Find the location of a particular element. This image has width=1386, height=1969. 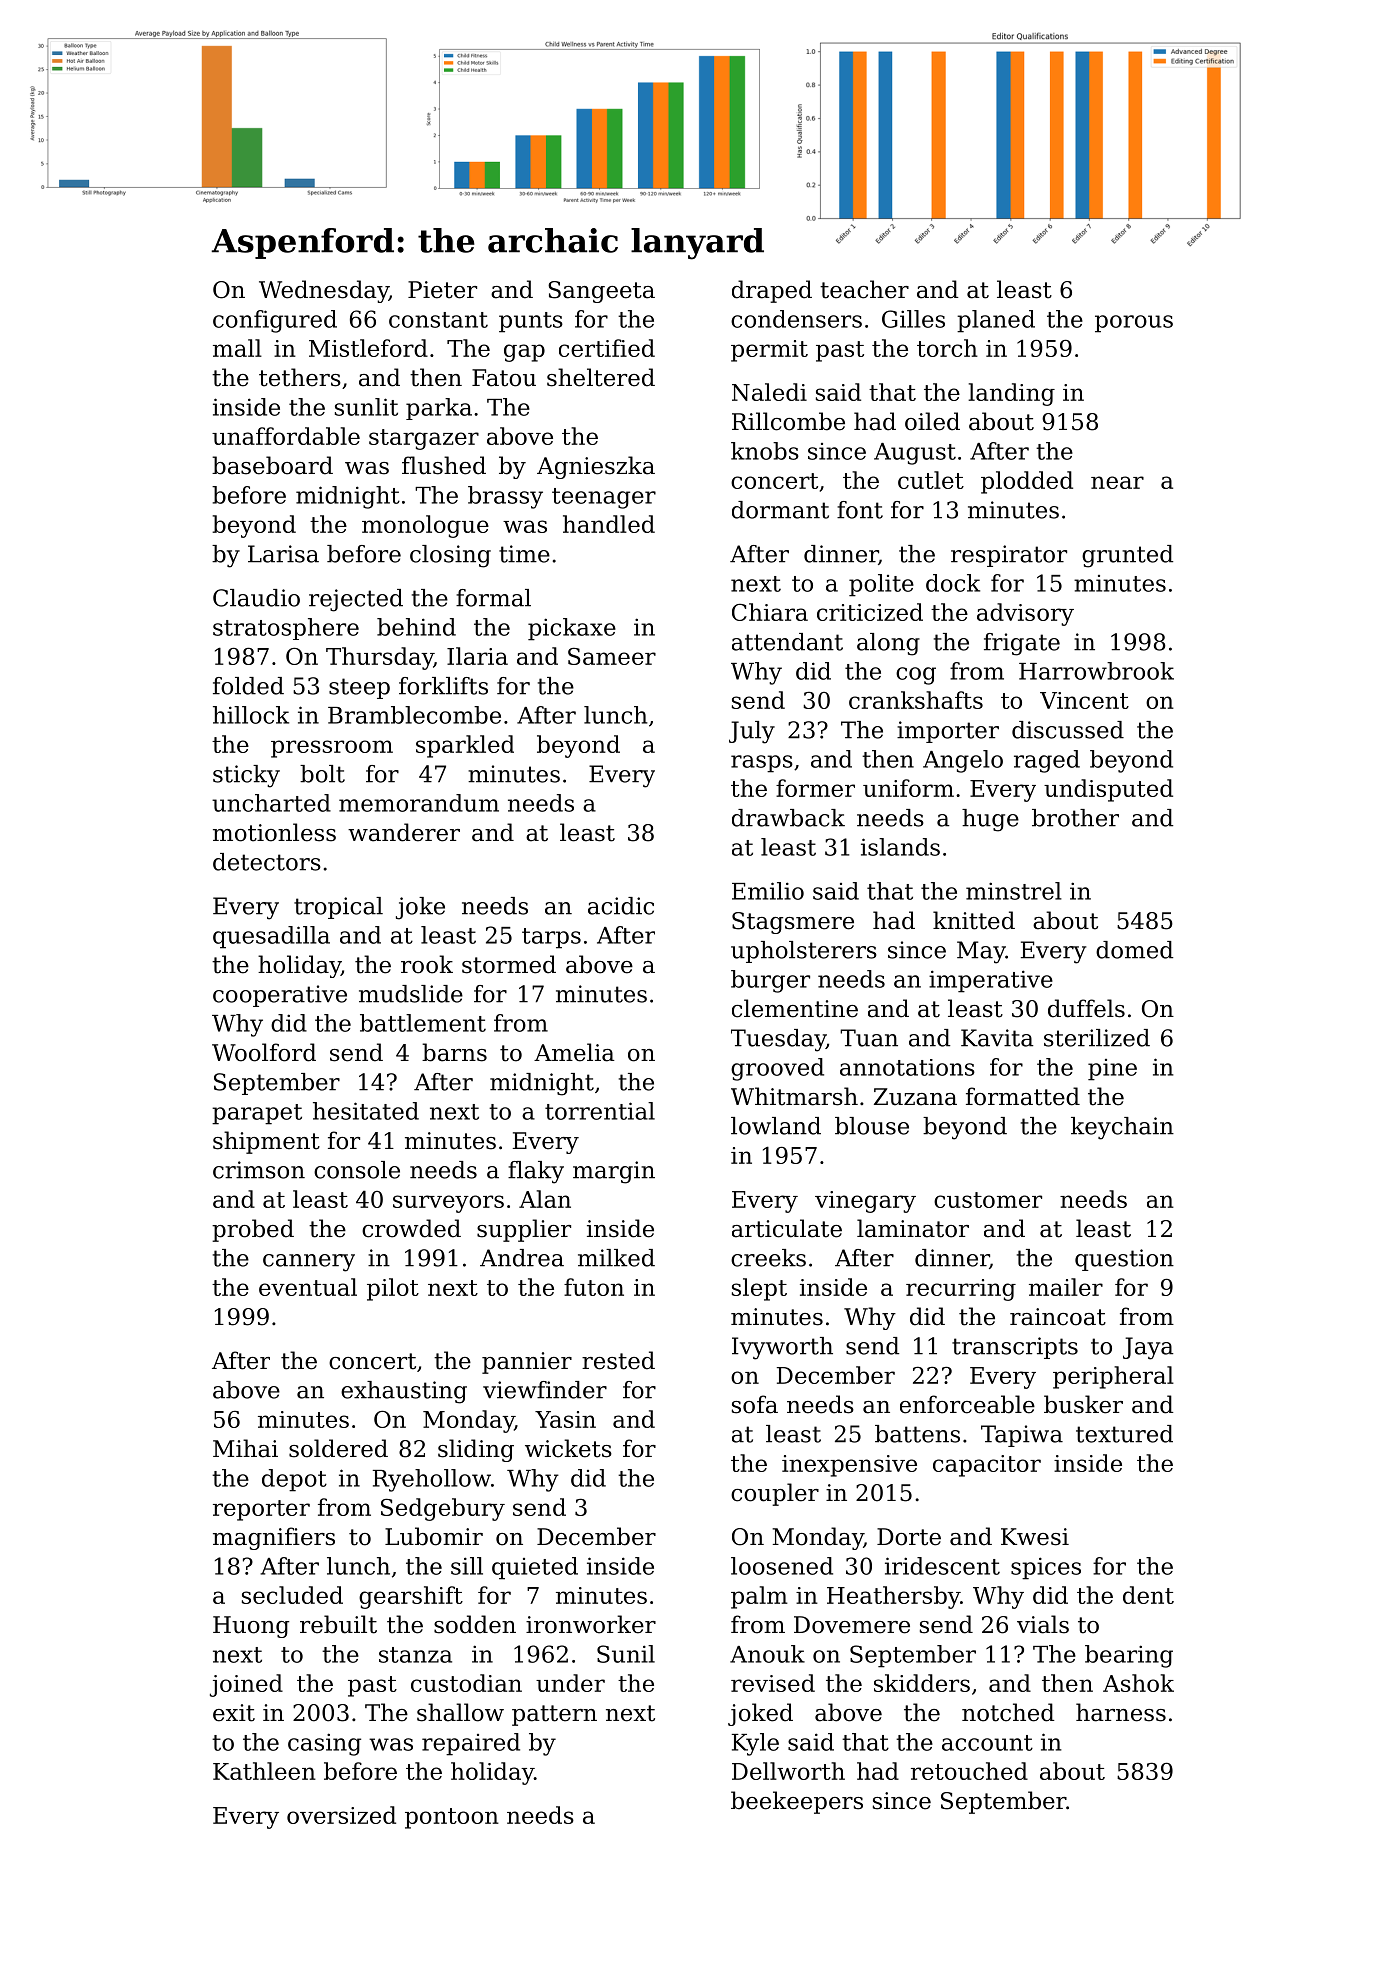

Kathleen is located at coordinates (264, 1771).
